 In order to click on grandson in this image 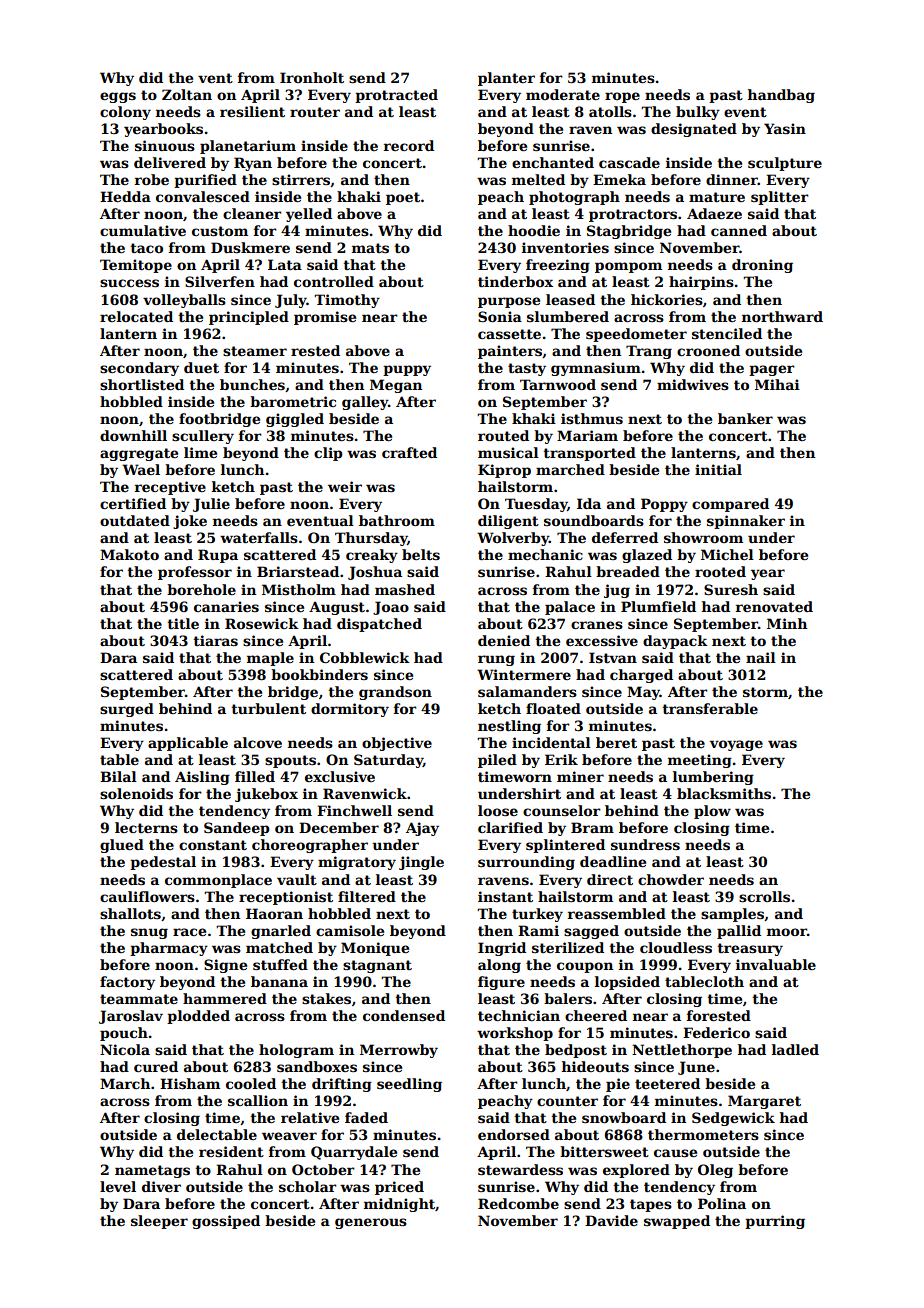, I will do `click(395, 693)`.
